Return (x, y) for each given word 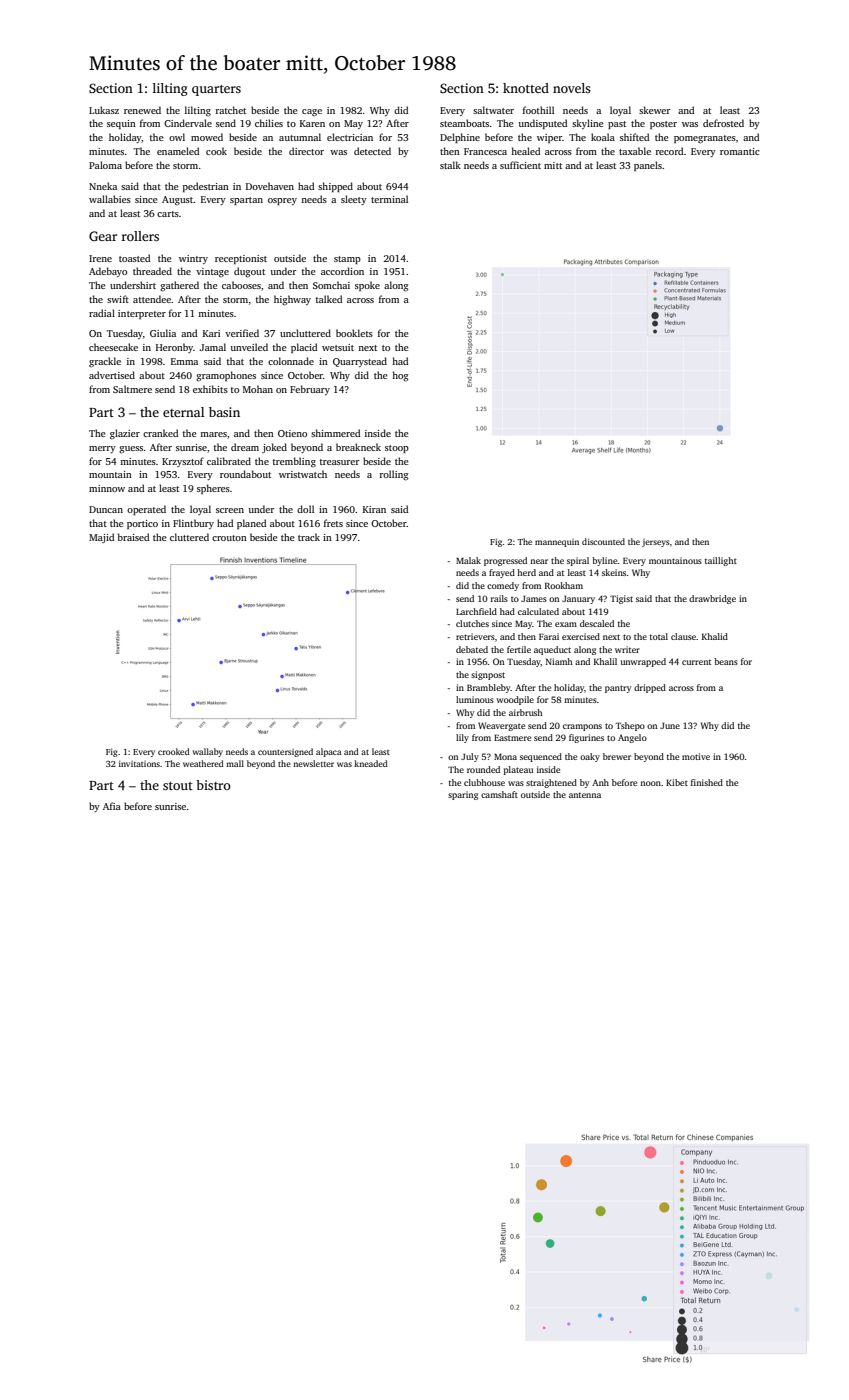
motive (696, 756)
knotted (526, 88)
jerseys (656, 543)
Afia (112, 806)
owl (177, 137)
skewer (654, 110)
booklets (354, 333)
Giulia (163, 333)
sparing (463, 795)
